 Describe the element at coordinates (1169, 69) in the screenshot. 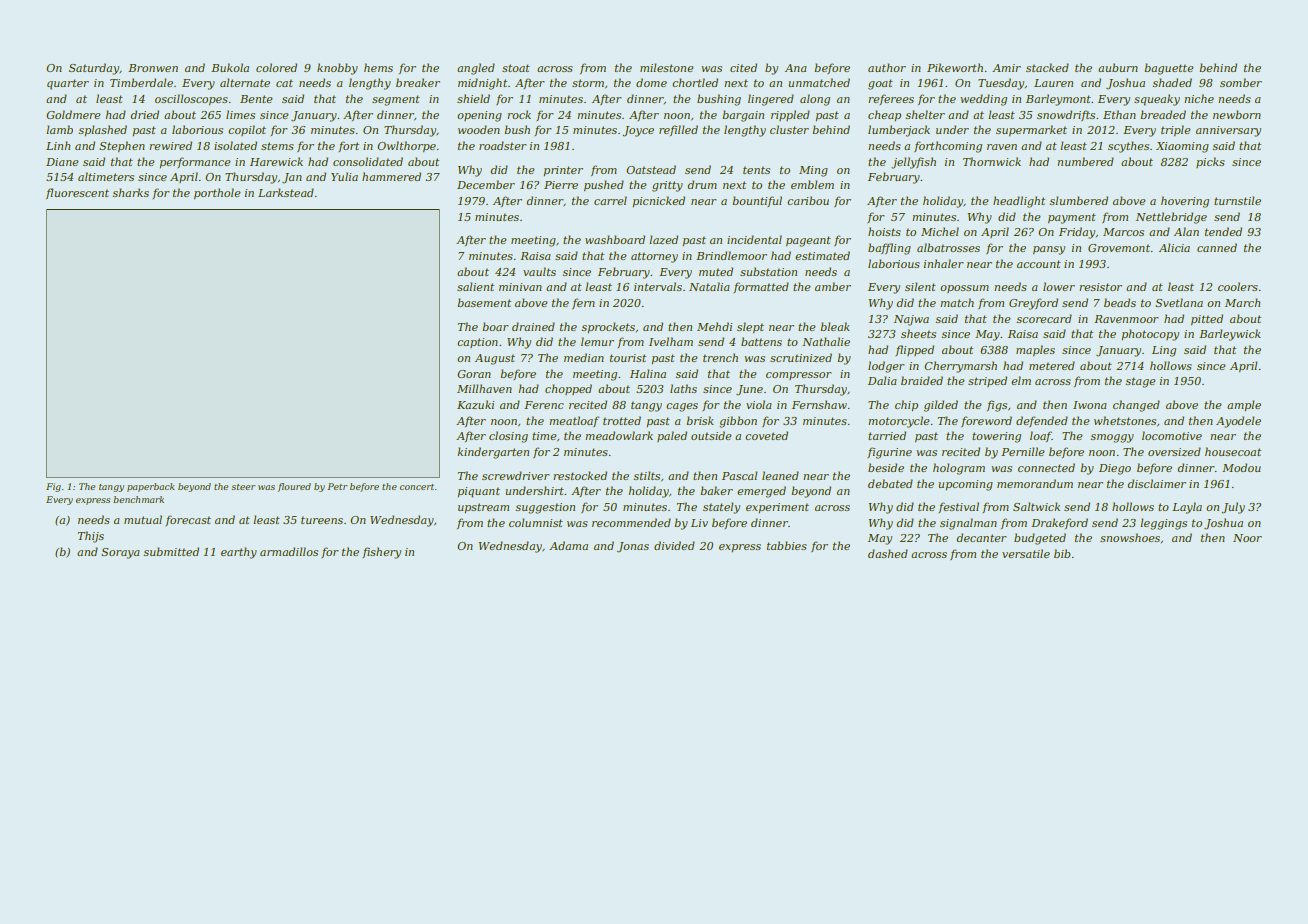

I see `baguette` at that location.
